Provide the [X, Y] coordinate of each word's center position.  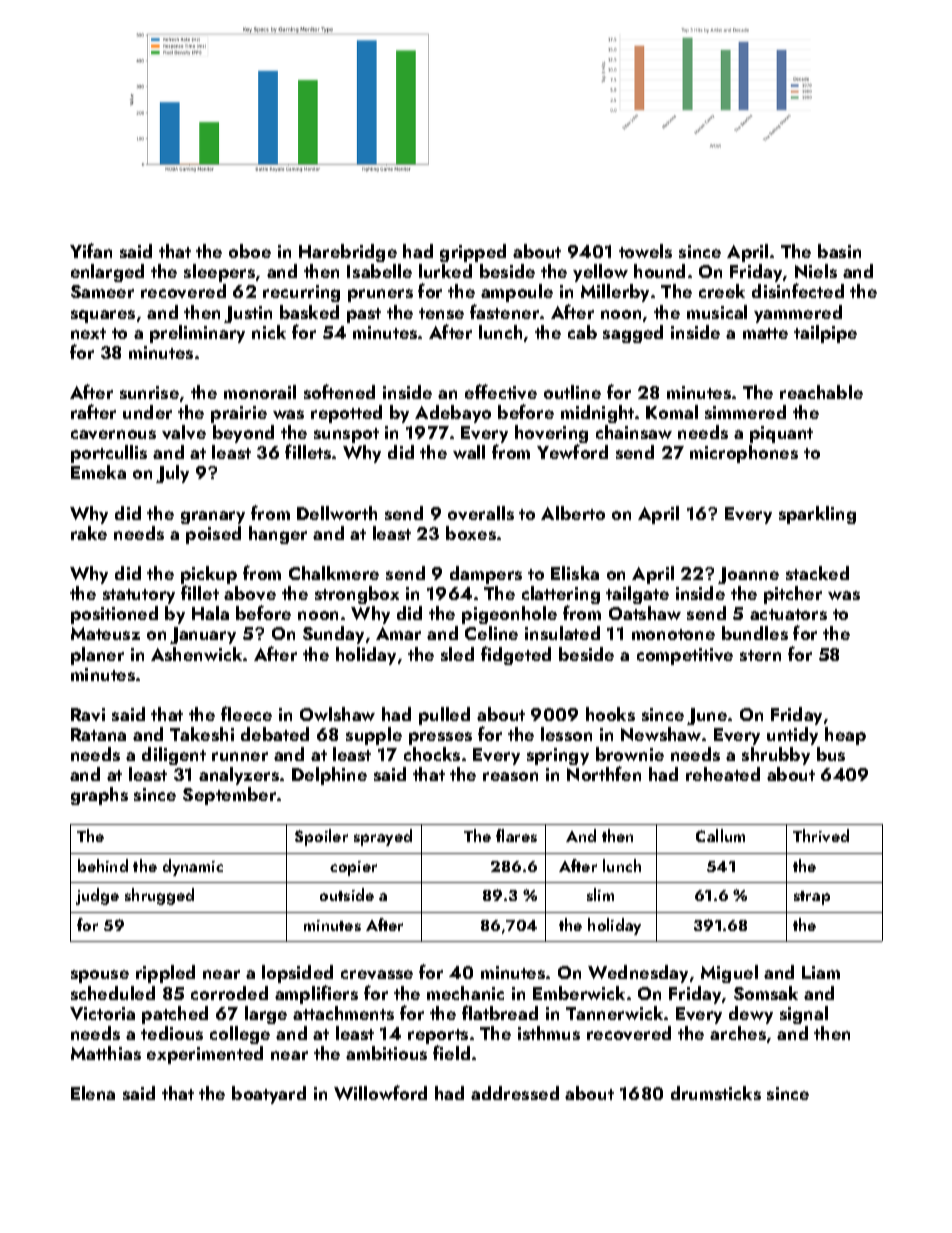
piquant [781, 434]
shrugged [159, 896]
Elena [93, 1093]
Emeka [98, 472]
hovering [551, 435]
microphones [744, 454]
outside [347, 894]
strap [812, 898]
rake [89, 533]
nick [269, 332]
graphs [99, 796]
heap [845, 736]
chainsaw [634, 432]
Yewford [572, 452]
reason [510, 776]
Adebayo [453, 414]
